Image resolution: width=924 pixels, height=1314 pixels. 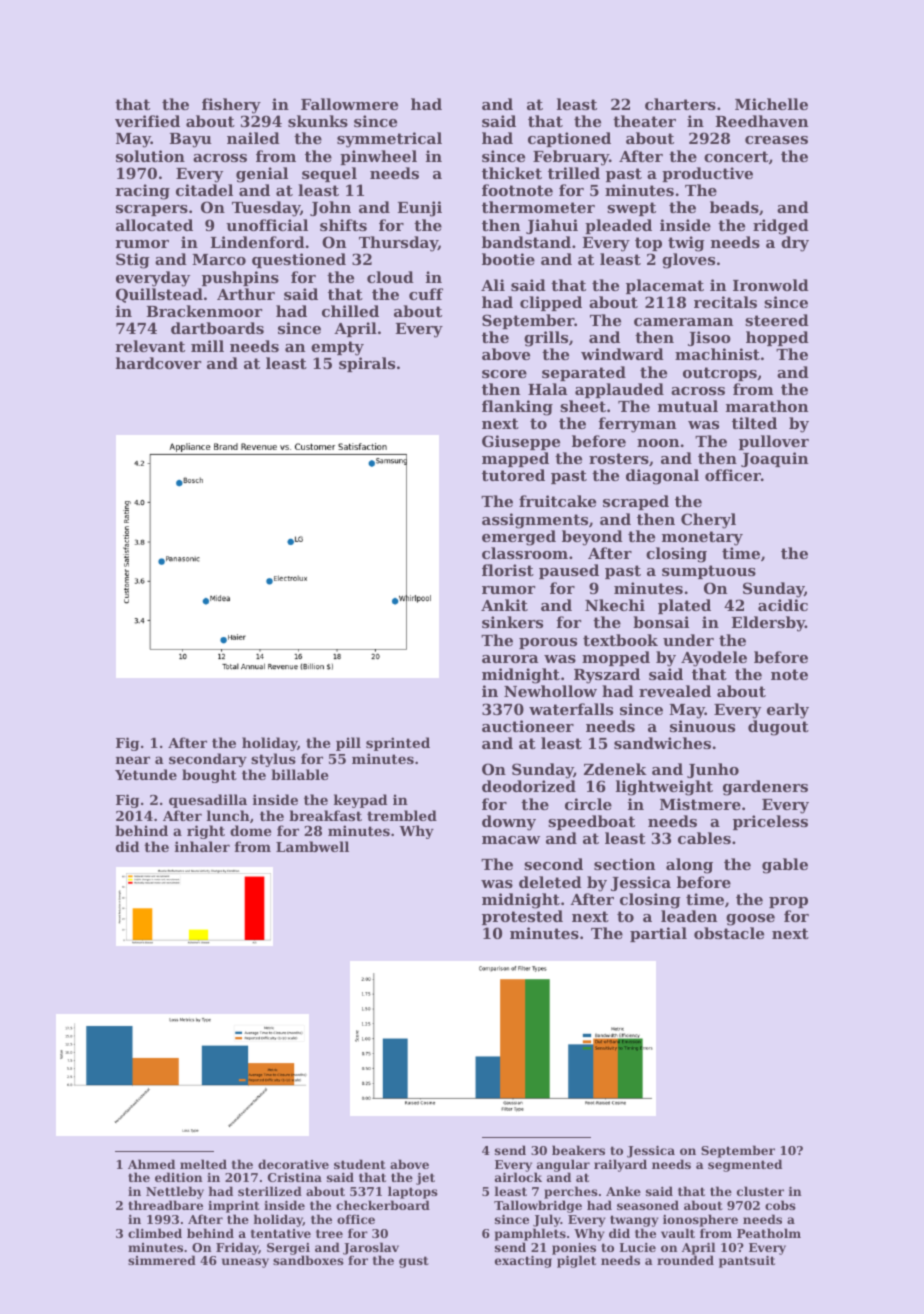 What do you see at coordinates (383, 1205) in the image?
I see `checkerboard` at bounding box center [383, 1205].
